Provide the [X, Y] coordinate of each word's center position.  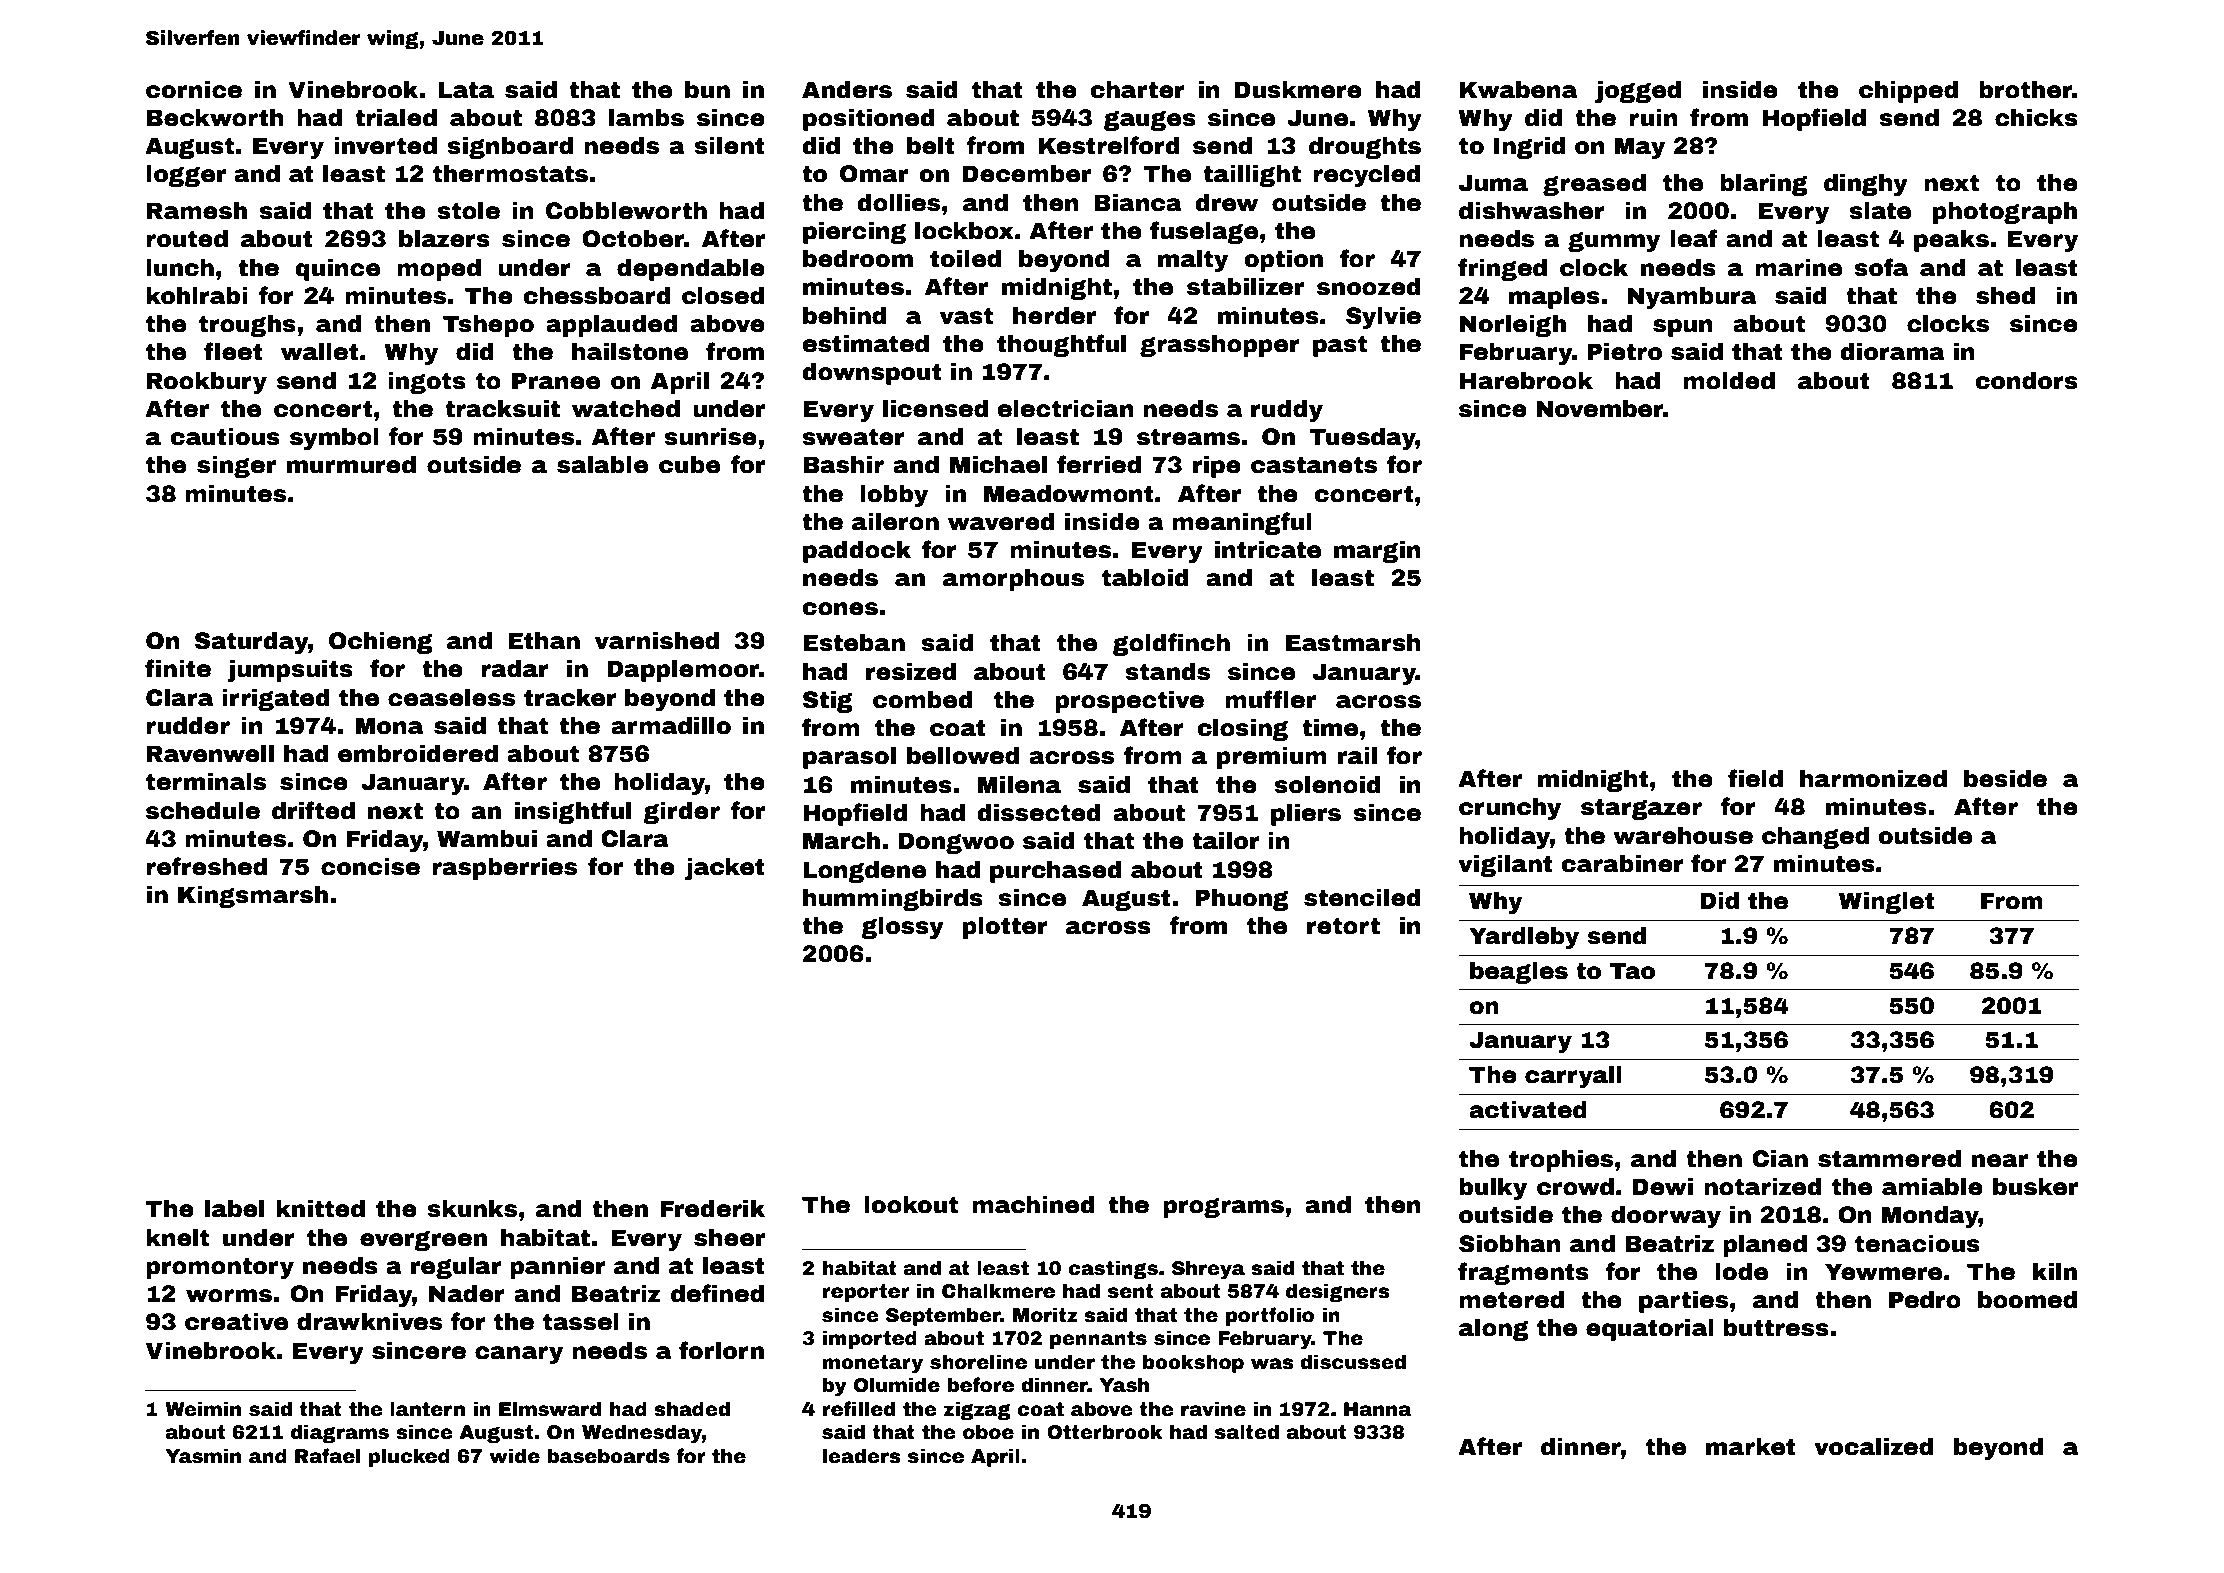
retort [1343, 926]
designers [1338, 1292]
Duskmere [1298, 90]
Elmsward [550, 1409]
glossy [902, 928]
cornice [194, 90]
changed [1815, 838]
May [1639, 148]
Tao [1632, 971]
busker [2035, 1187]
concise [370, 867]
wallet [320, 352]
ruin [1653, 118]
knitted [320, 1209]
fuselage [1204, 232]
